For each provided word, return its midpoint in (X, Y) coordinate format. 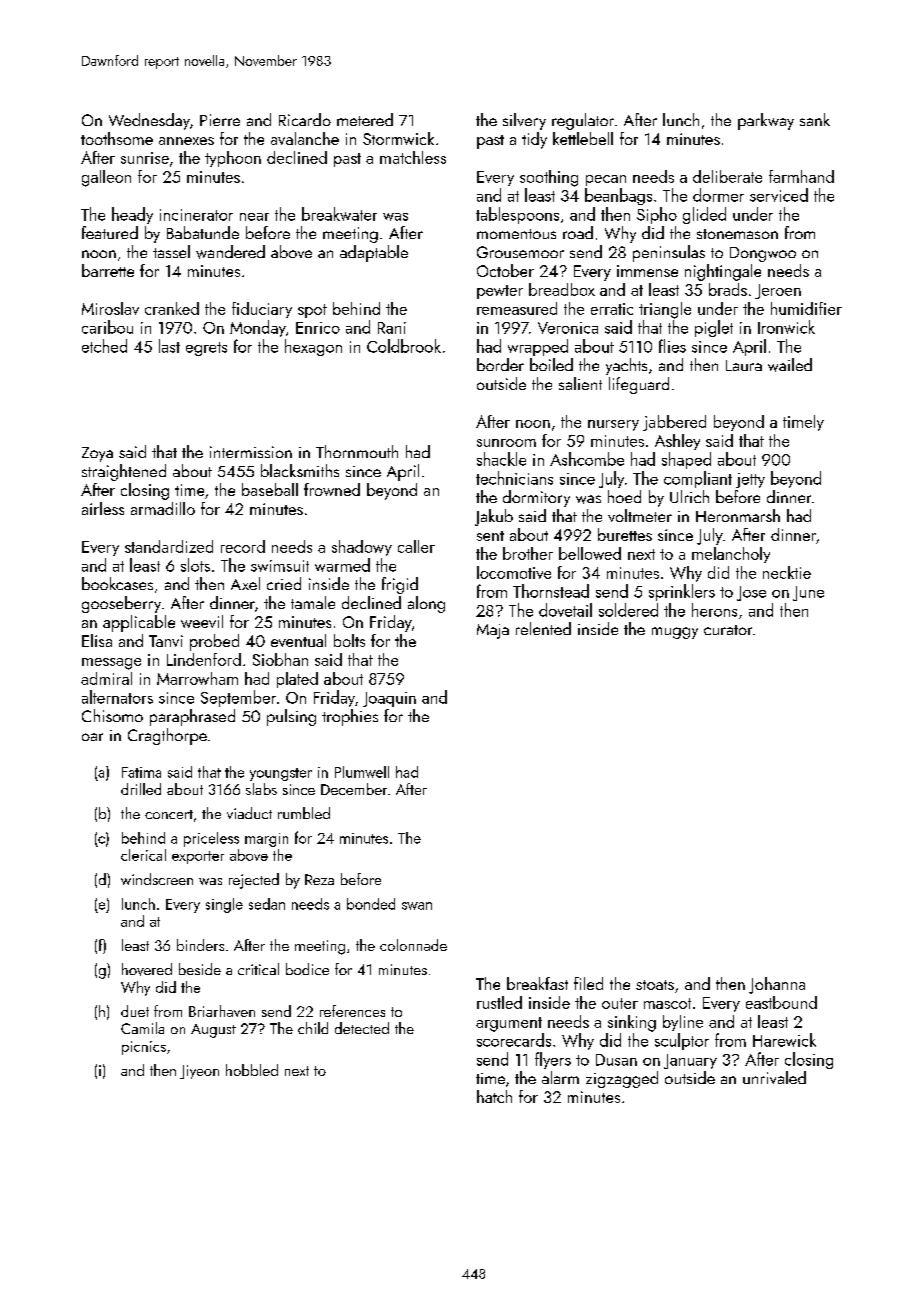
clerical (143, 855)
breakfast (537, 983)
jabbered (674, 423)
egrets (206, 349)
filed (588, 983)
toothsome (117, 138)
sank (815, 119)
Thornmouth (357, 451)
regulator (583, 121)
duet (135, 1011)
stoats (655, 985)
